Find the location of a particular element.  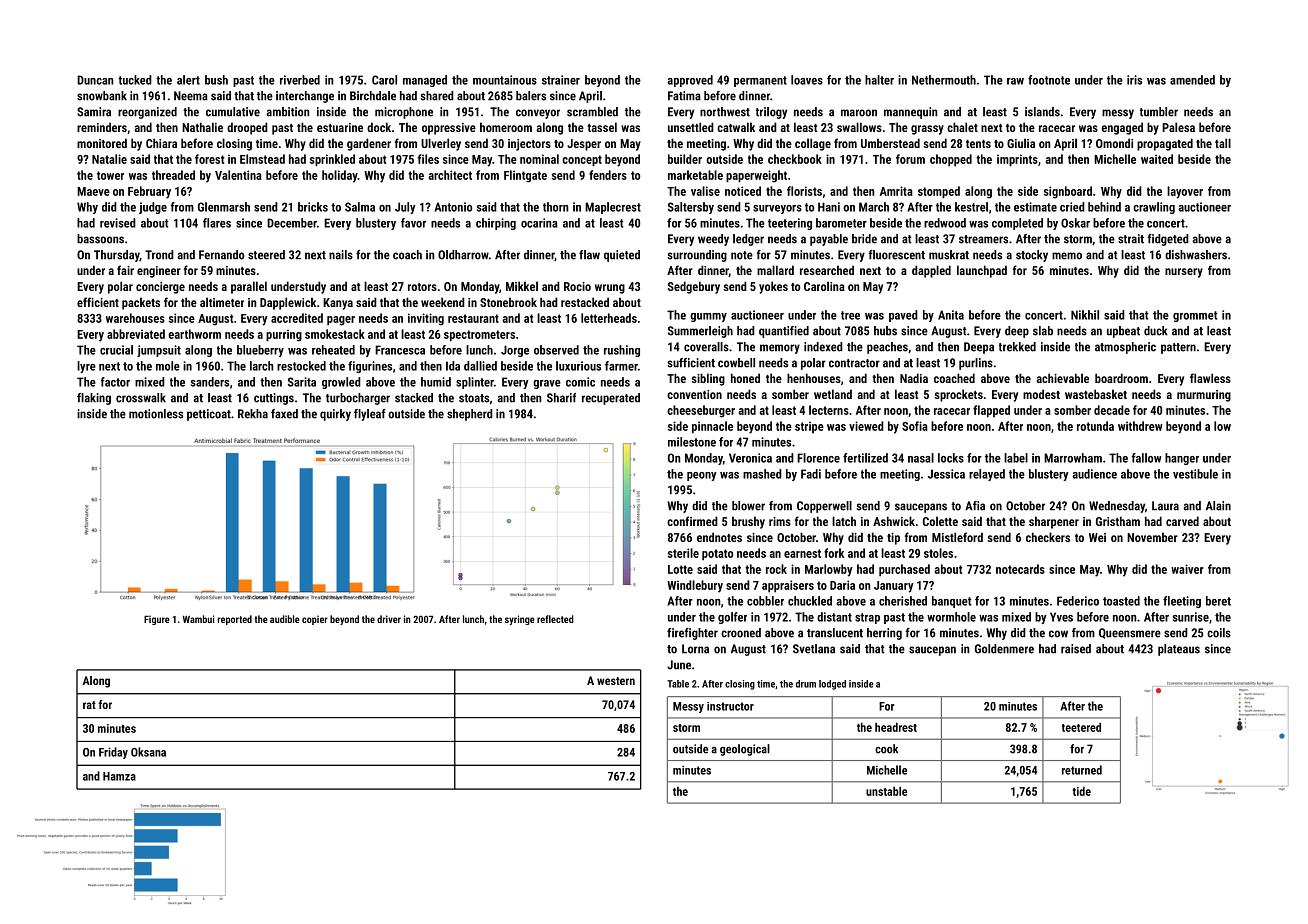

riverbed is located at coordinates (300, 80).
